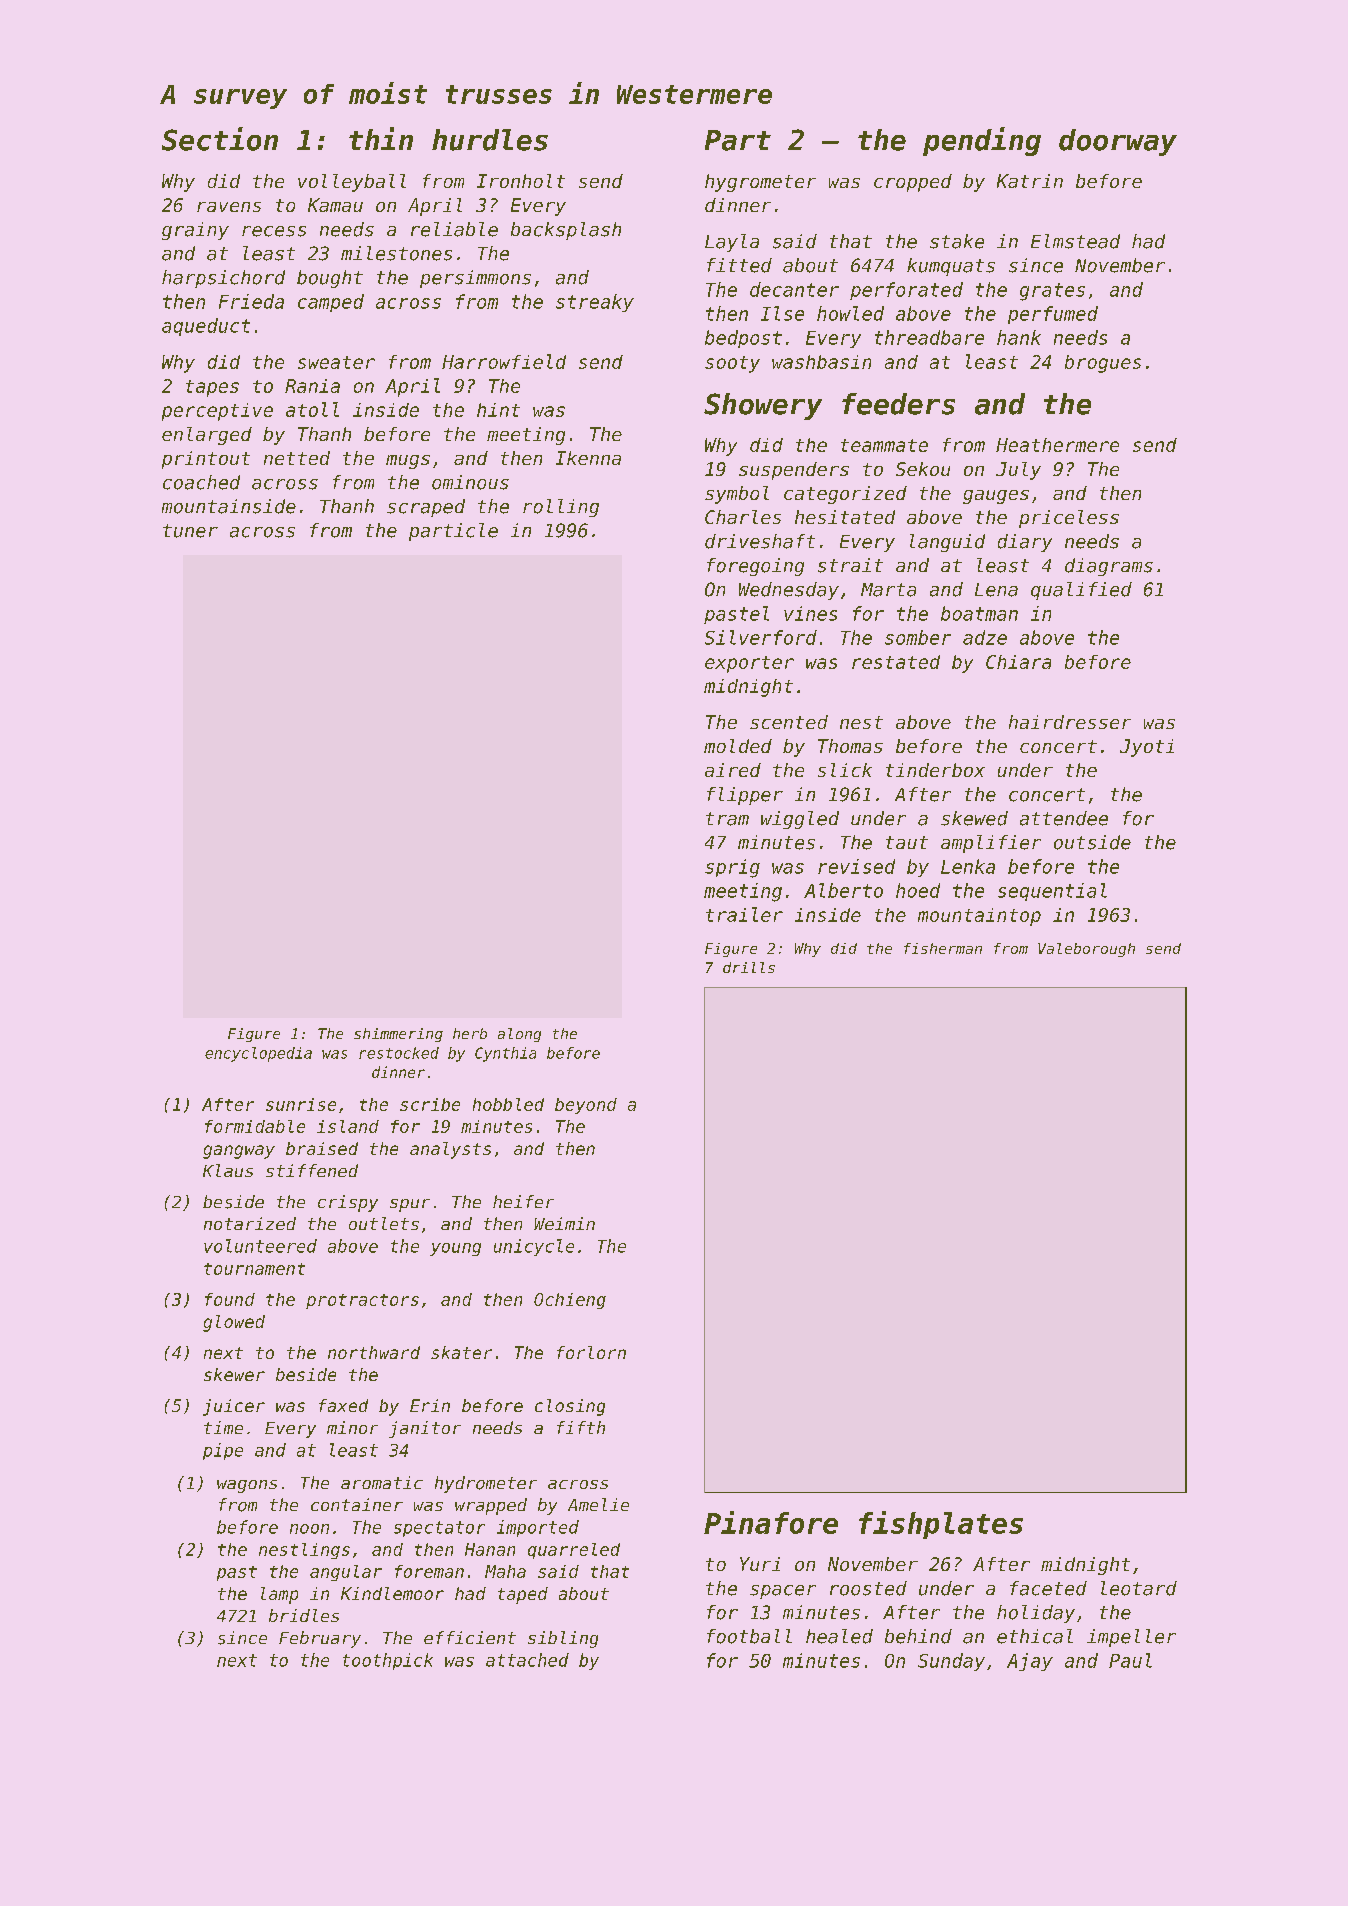  I want to click on Pinafore, so click(771, 1522).
